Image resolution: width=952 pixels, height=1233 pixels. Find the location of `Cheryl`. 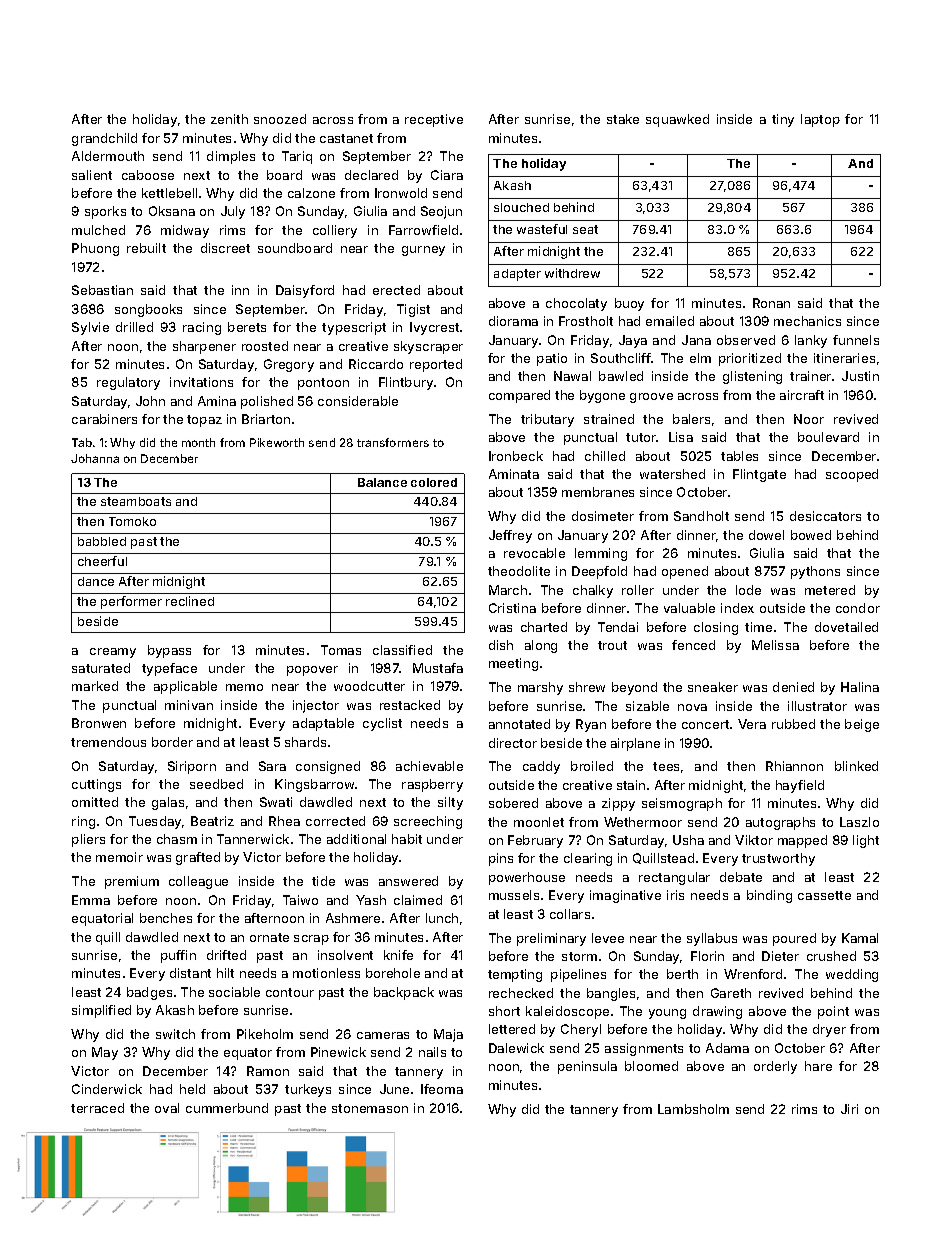

Cheryl is located at coordinates (581, 1030).
